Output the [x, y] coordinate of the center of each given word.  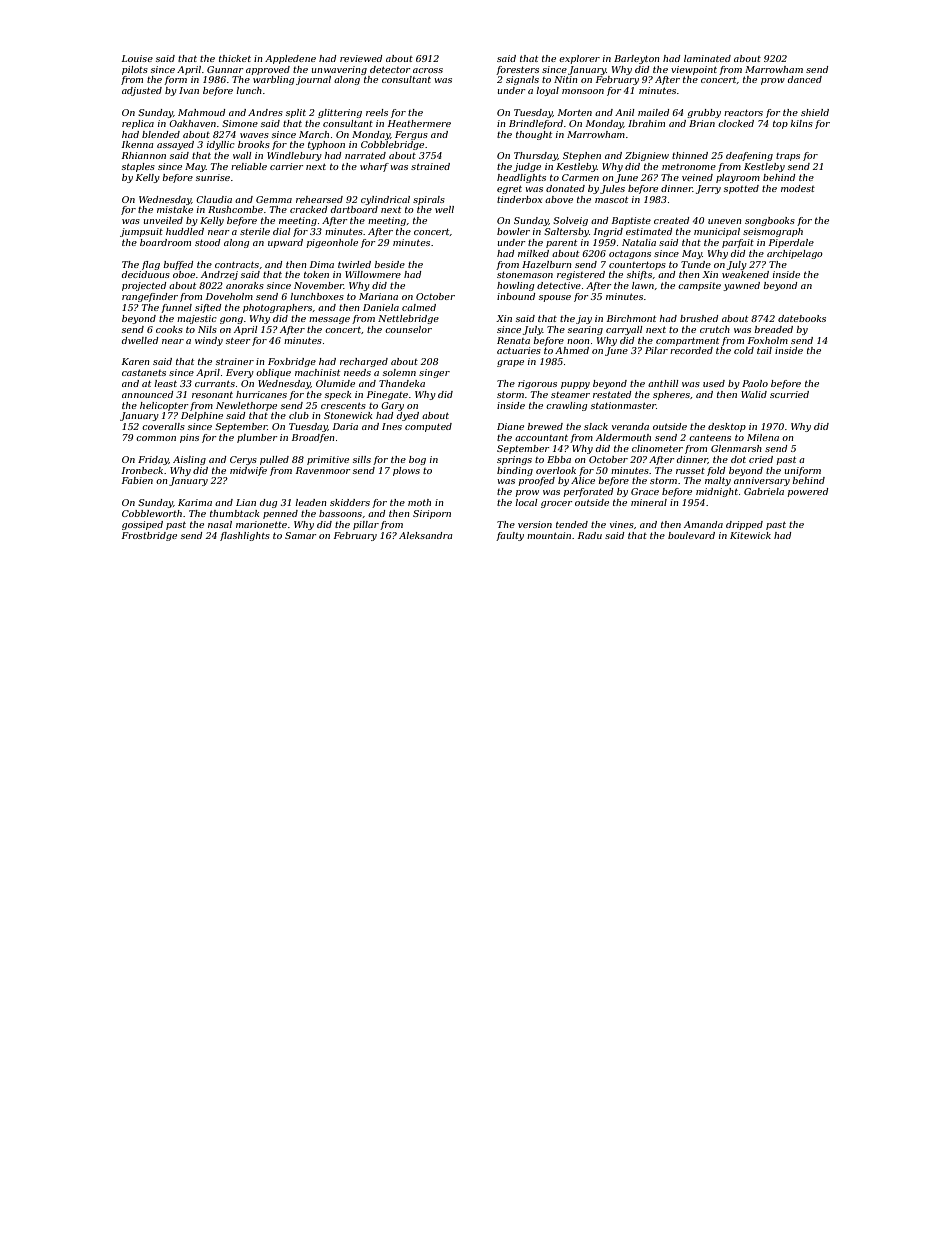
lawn [643, 285]
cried [761, 459]
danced [805, 79]
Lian [246, 502]
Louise [137, 58]
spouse [555, 298]
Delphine [202, 416]
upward [285, 243]
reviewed [361, 58]
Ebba [559, 459]
